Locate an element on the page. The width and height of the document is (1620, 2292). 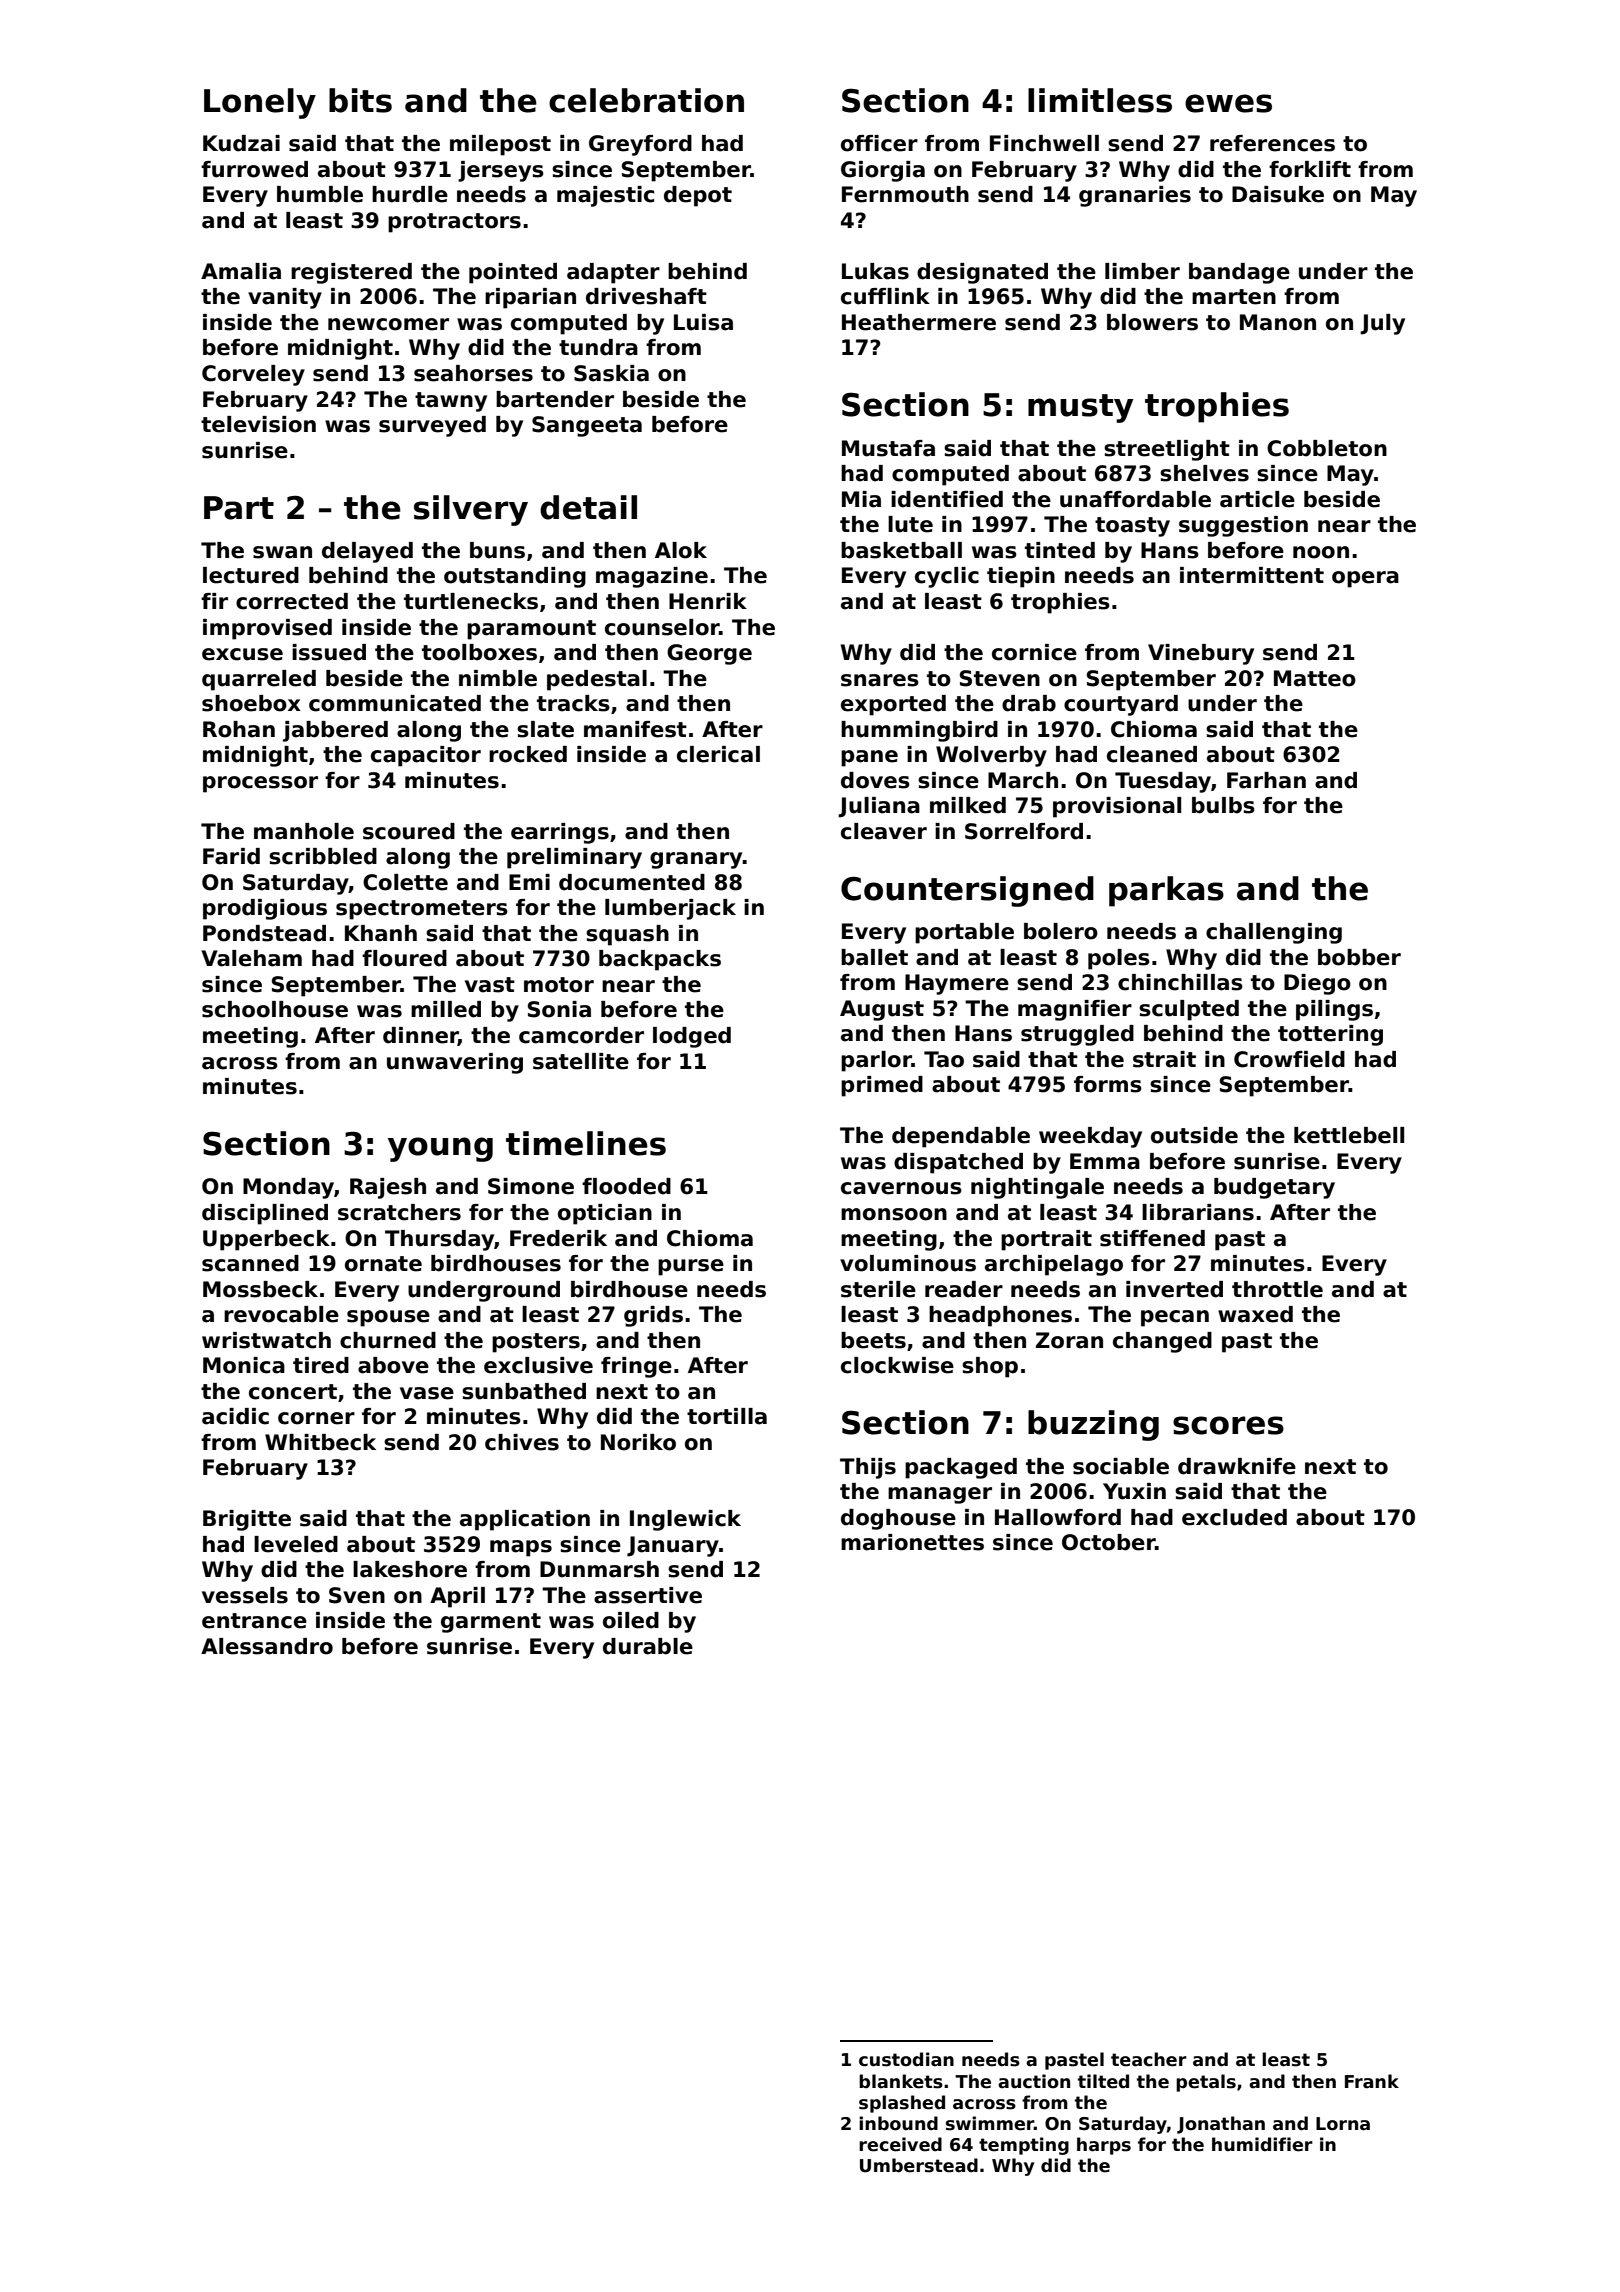
Inglewick is located at coordinates (685, 1520).
